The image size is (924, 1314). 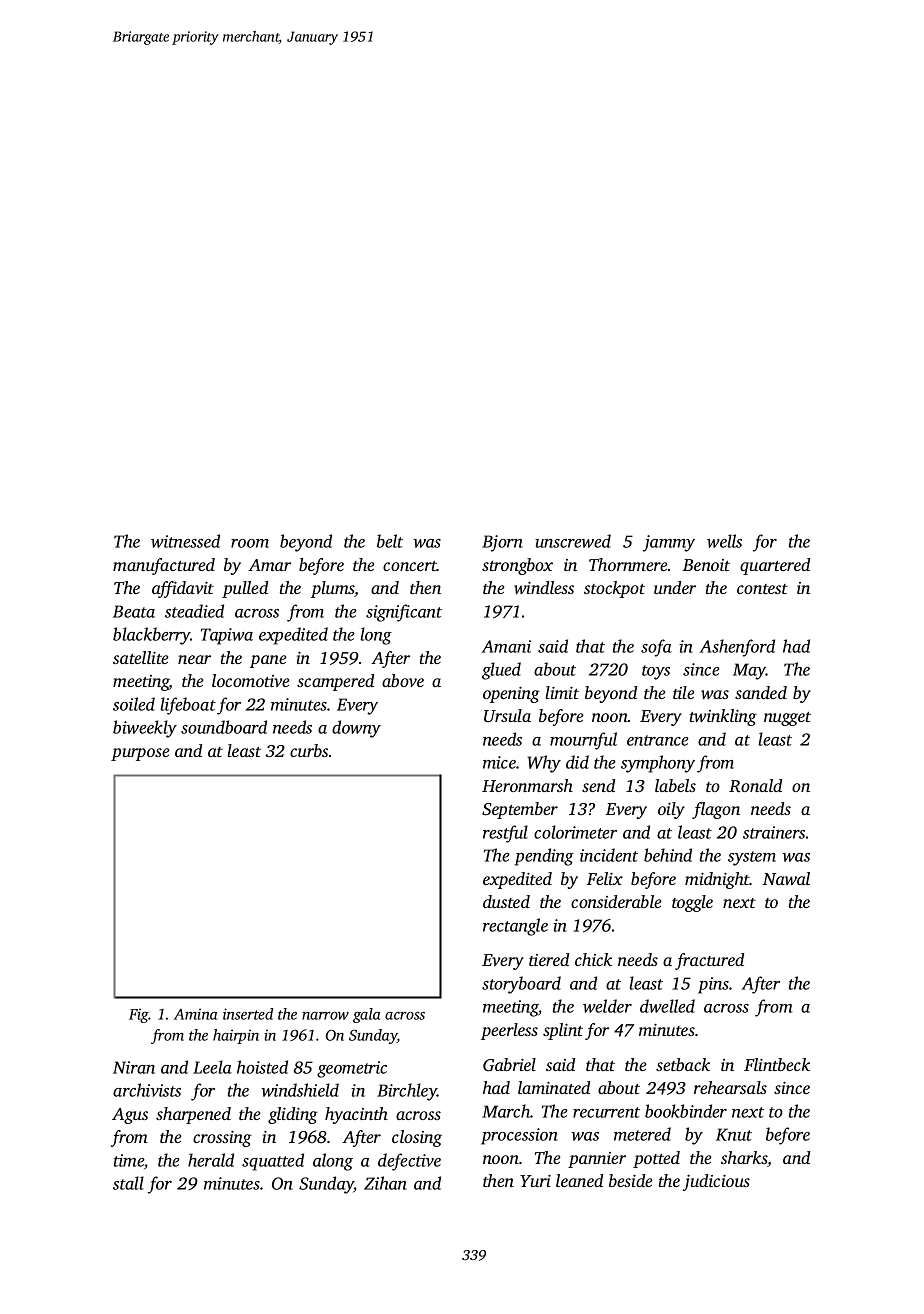 I want to click on Agus, so click(x=130, y=1116).
